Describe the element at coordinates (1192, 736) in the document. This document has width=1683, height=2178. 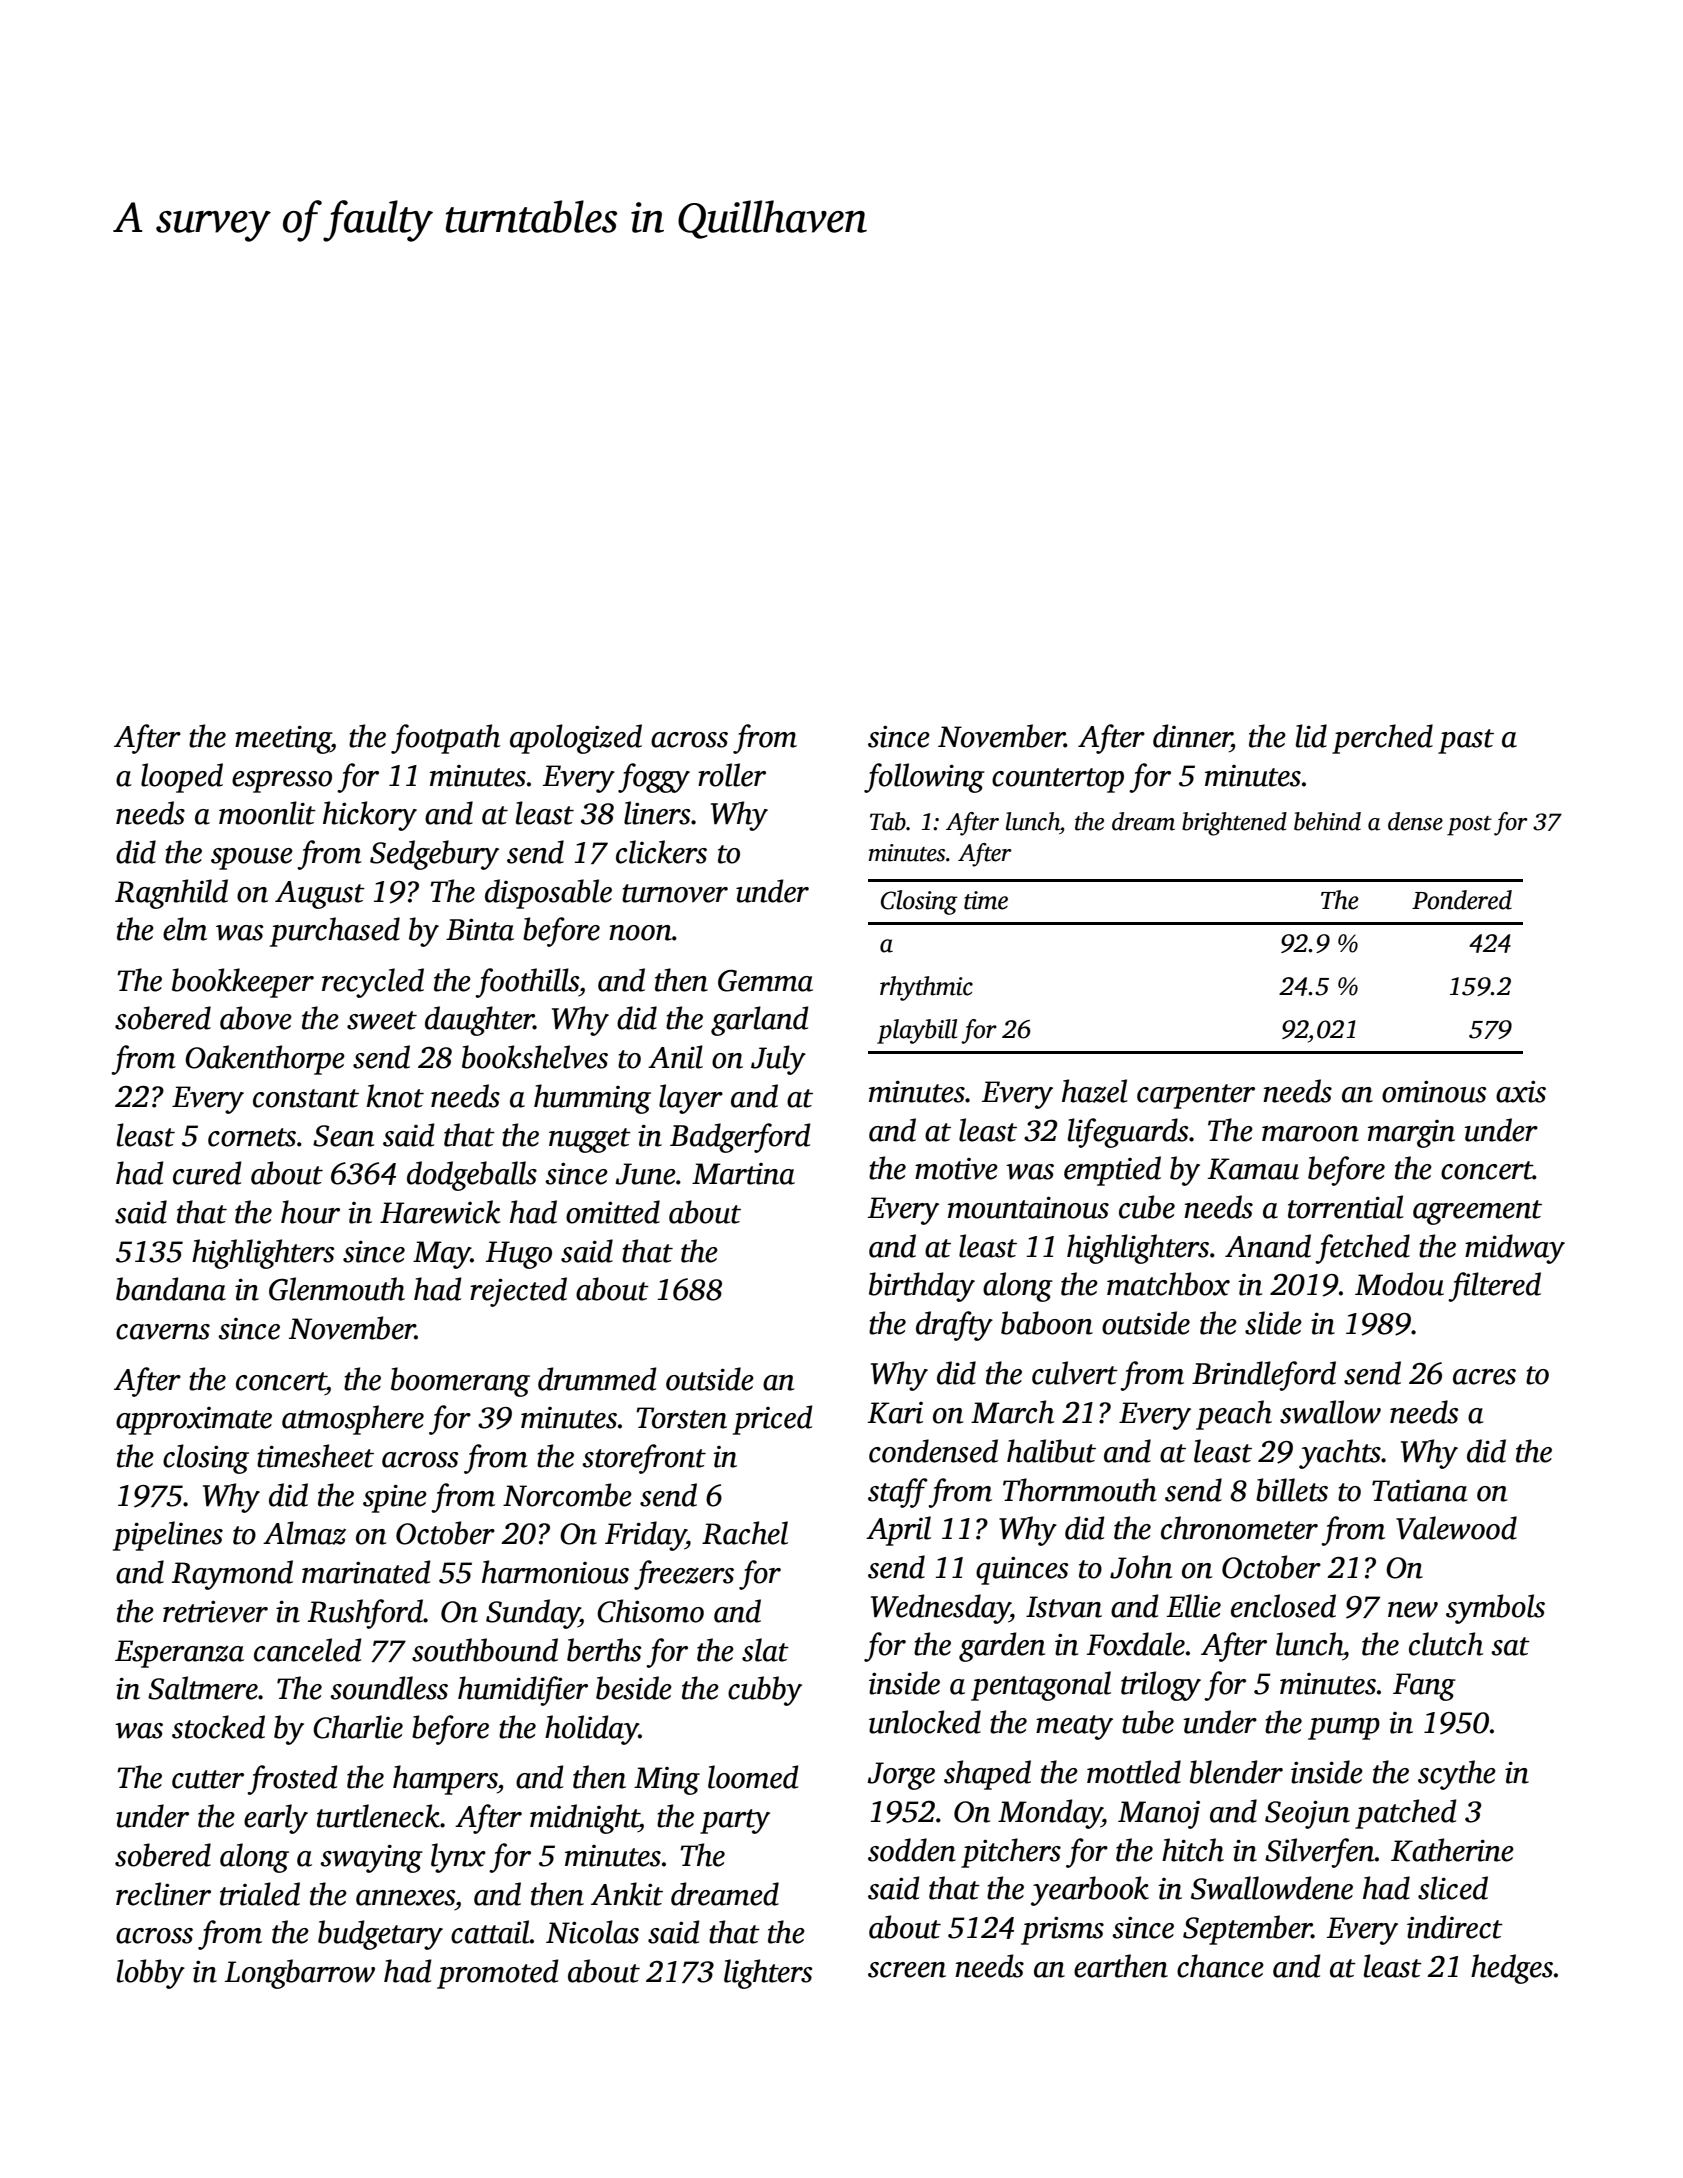
I see `dinner` at that location.
